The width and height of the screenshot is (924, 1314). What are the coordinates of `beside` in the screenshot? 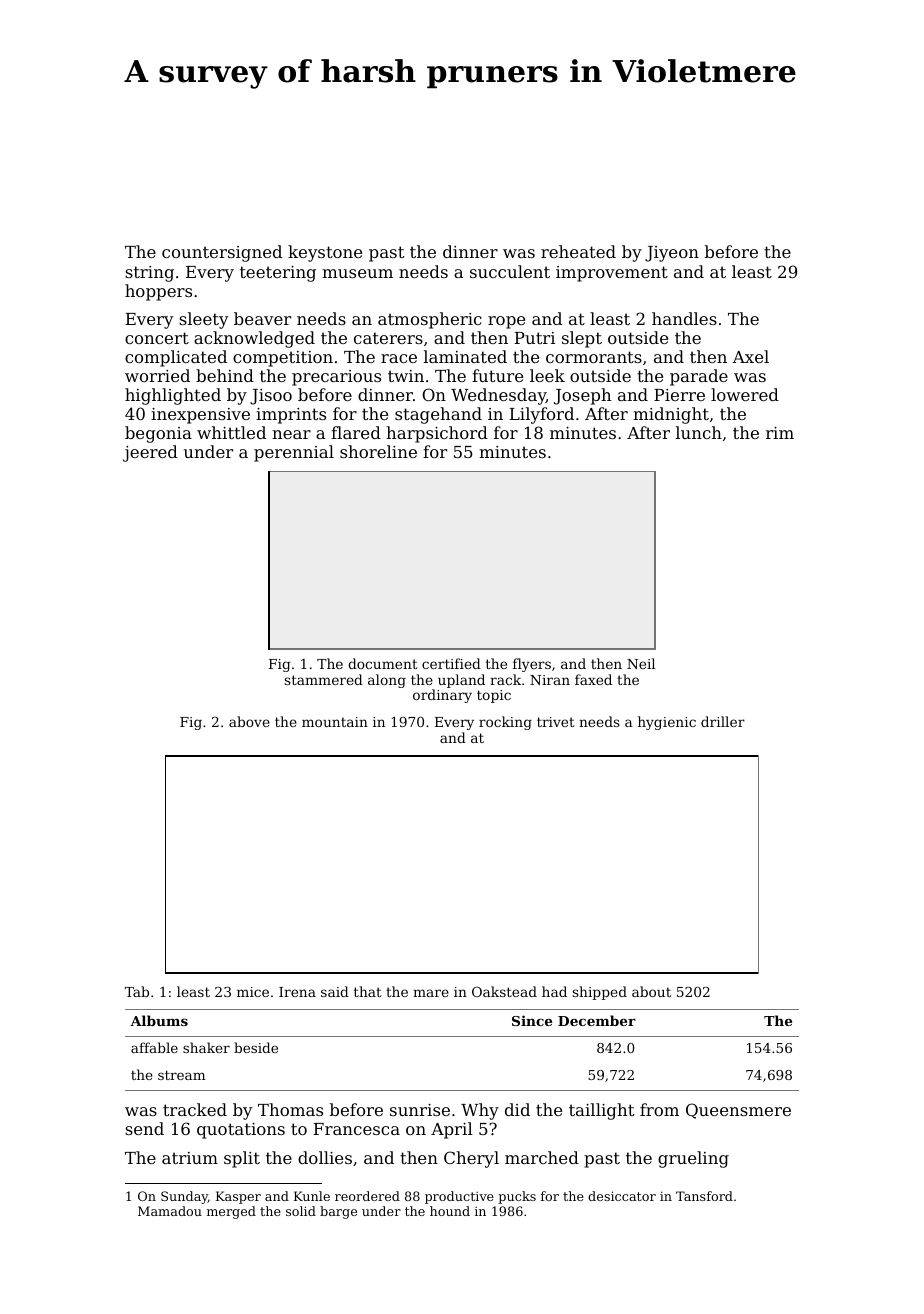 It's located at (256, 1047).
